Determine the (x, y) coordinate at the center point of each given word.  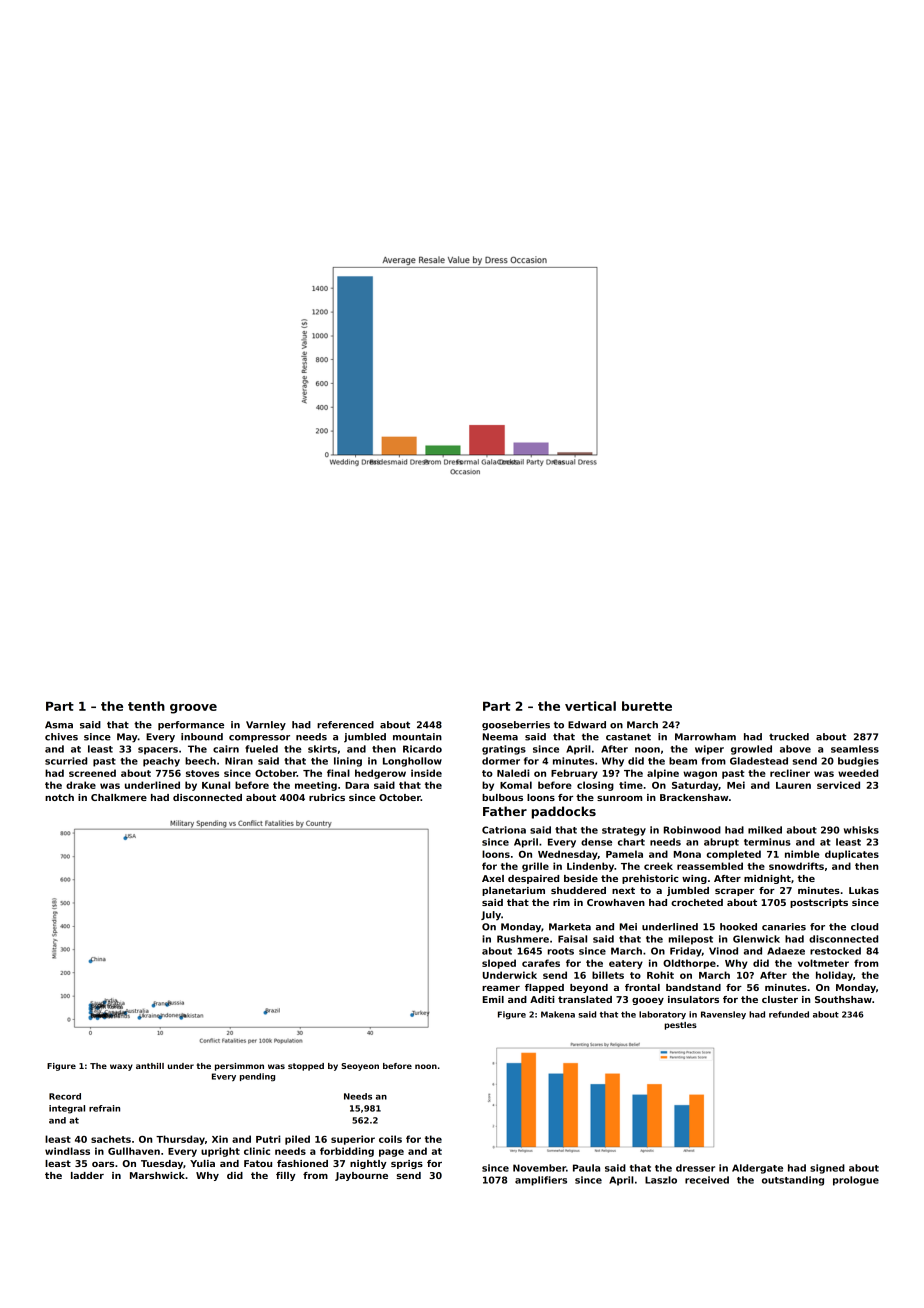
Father (505, 811)
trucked (789, 737)
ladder (87, 1175)
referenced (345, 725)
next (623, 890)
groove (193, 709)
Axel (493, 878)
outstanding (793, 1181)
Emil (493, 999)
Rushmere (523, 939)
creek (658, 866)
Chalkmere (119, 797)
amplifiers (541, 1181)
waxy (121, 1067)
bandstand (693, 987)
